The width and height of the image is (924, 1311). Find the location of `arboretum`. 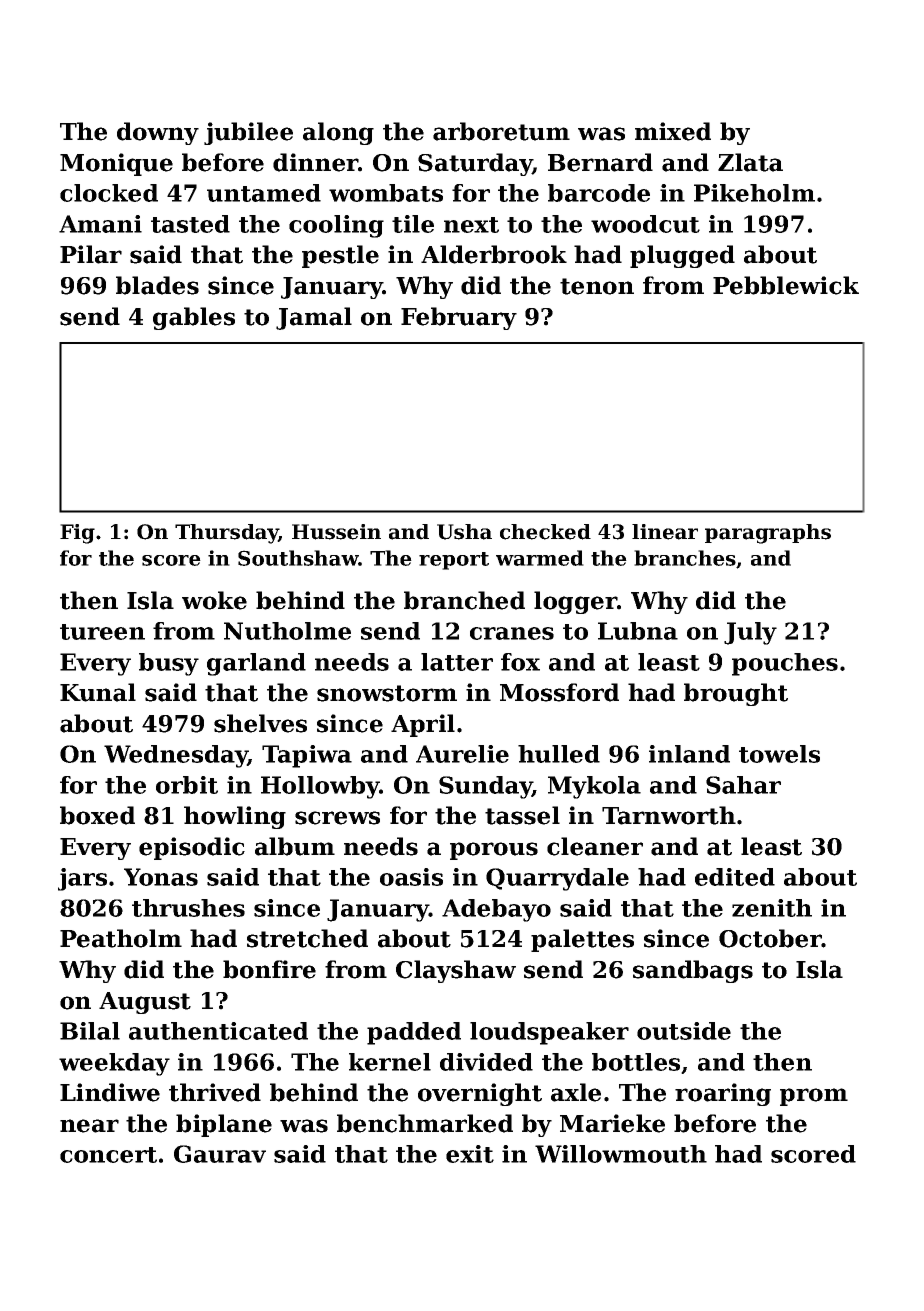

arboretum is located at coordinates (501, 131).
